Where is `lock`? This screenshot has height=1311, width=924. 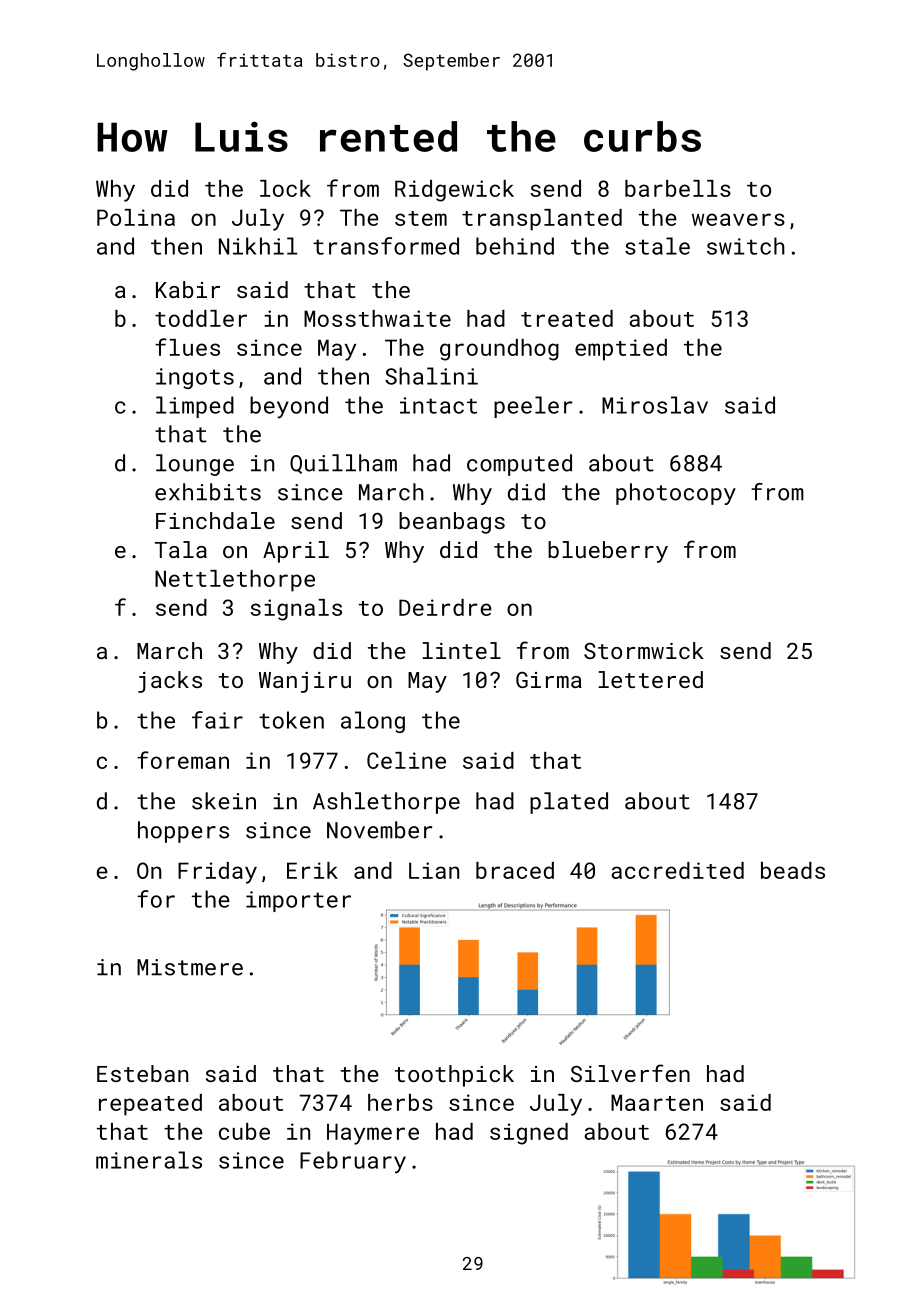
lock is located at coordinates (285, 188).
